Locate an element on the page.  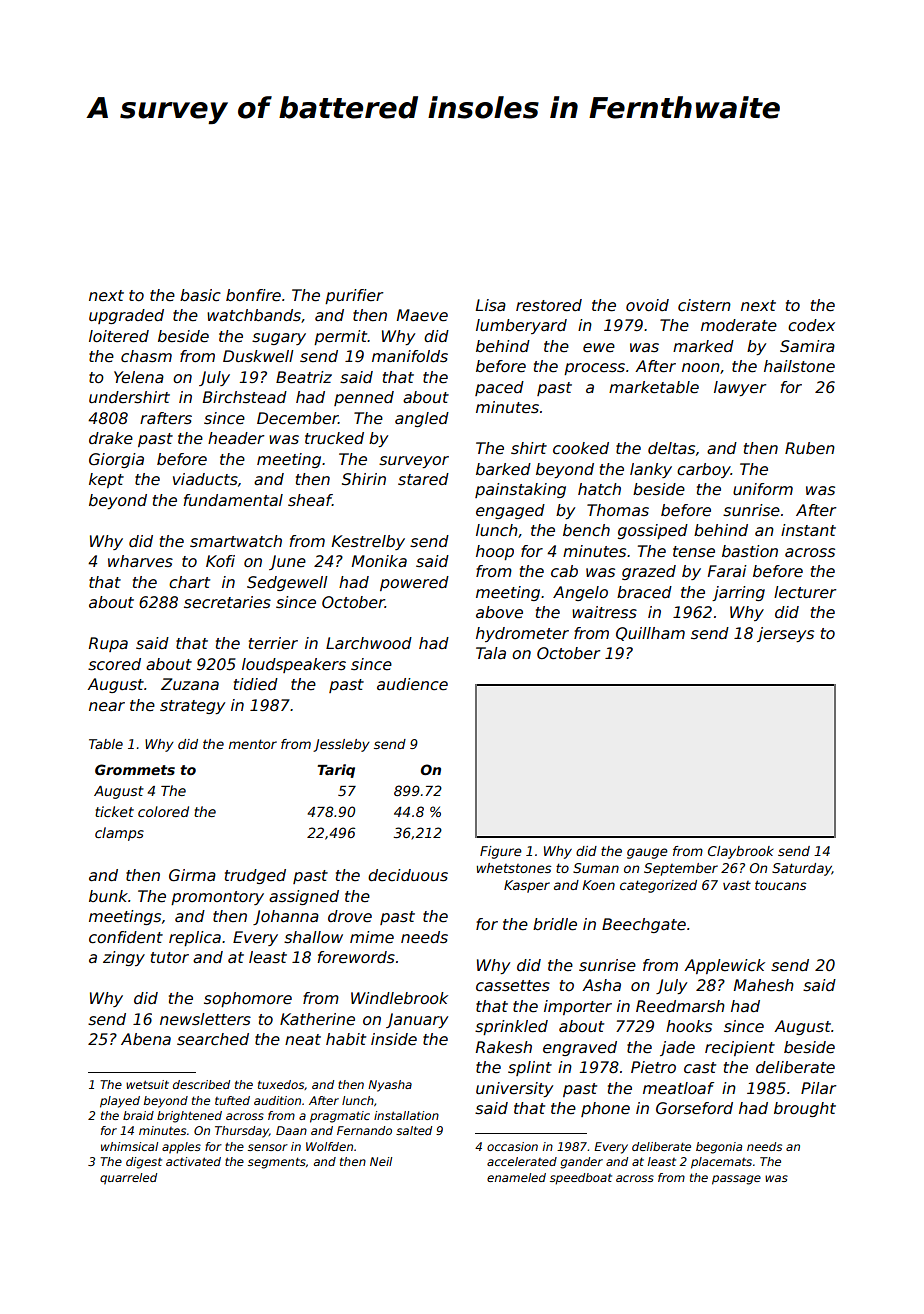
Rupa is located at coordinates (108, 644).
